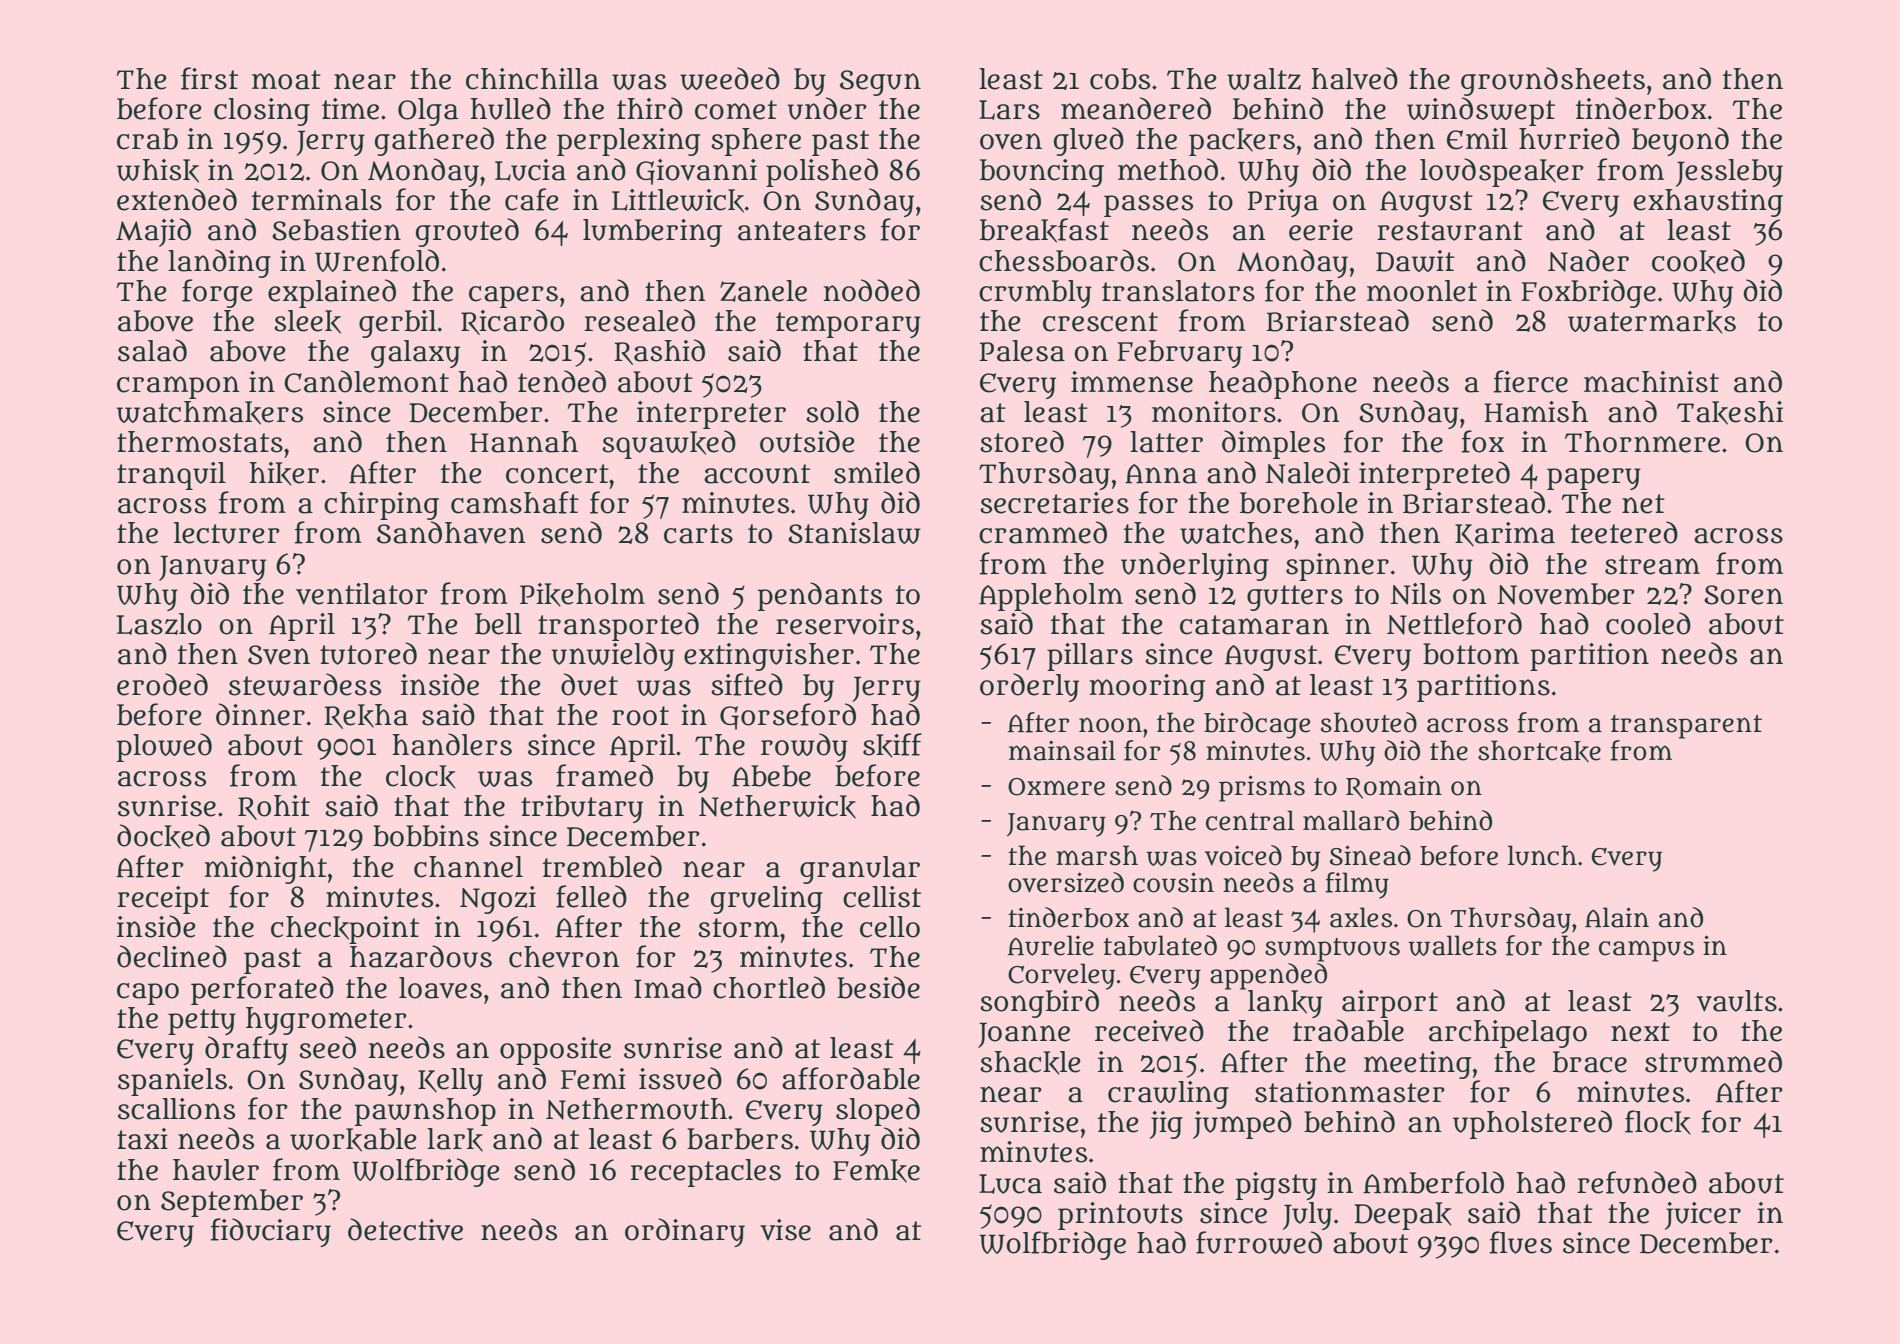  What do you see at coordinates (1737, 1001) in the document?
I see `vaults` at bounding box center [1737, 1001].
